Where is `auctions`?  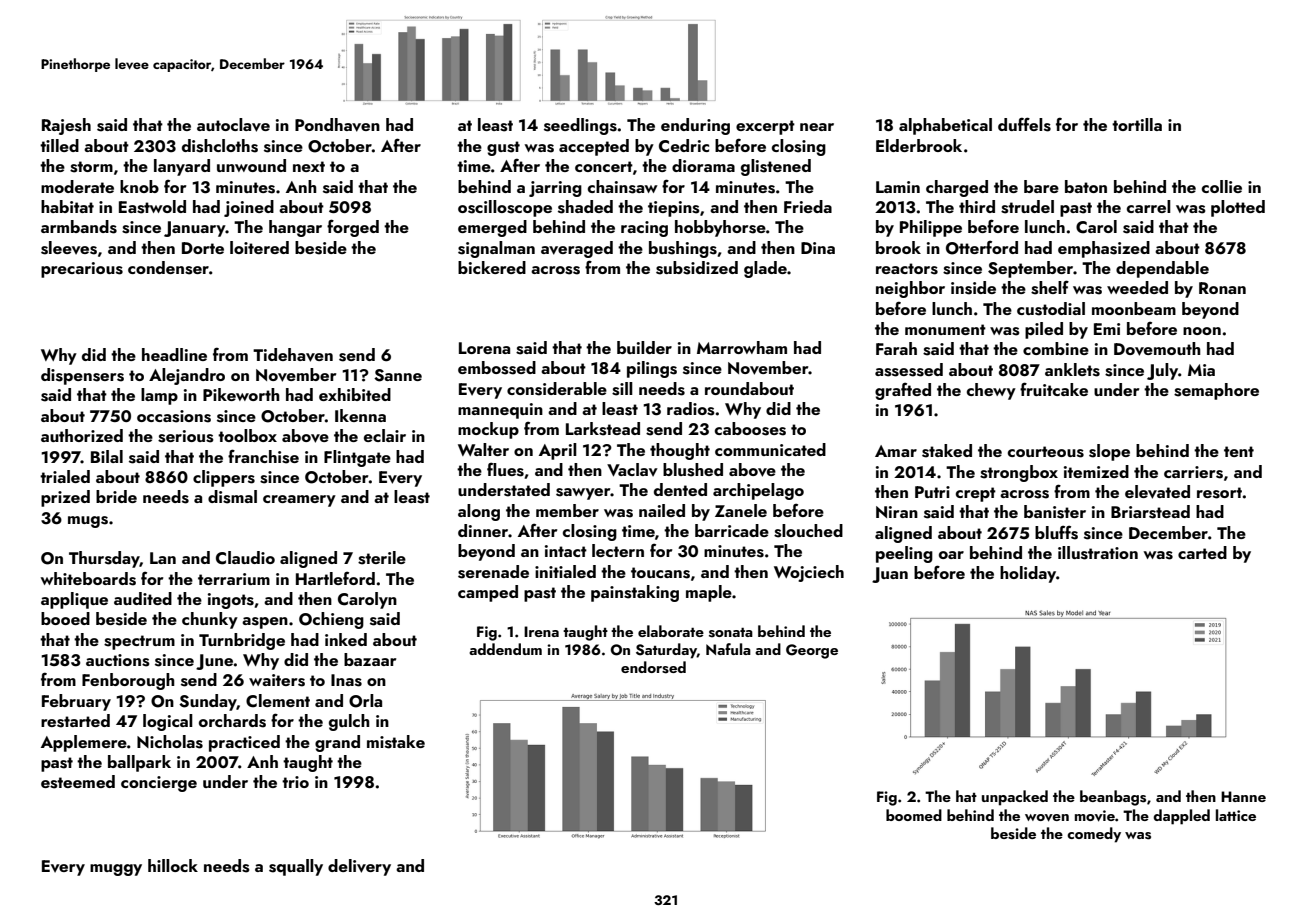 auctions is located at coordinates (118, 660).
